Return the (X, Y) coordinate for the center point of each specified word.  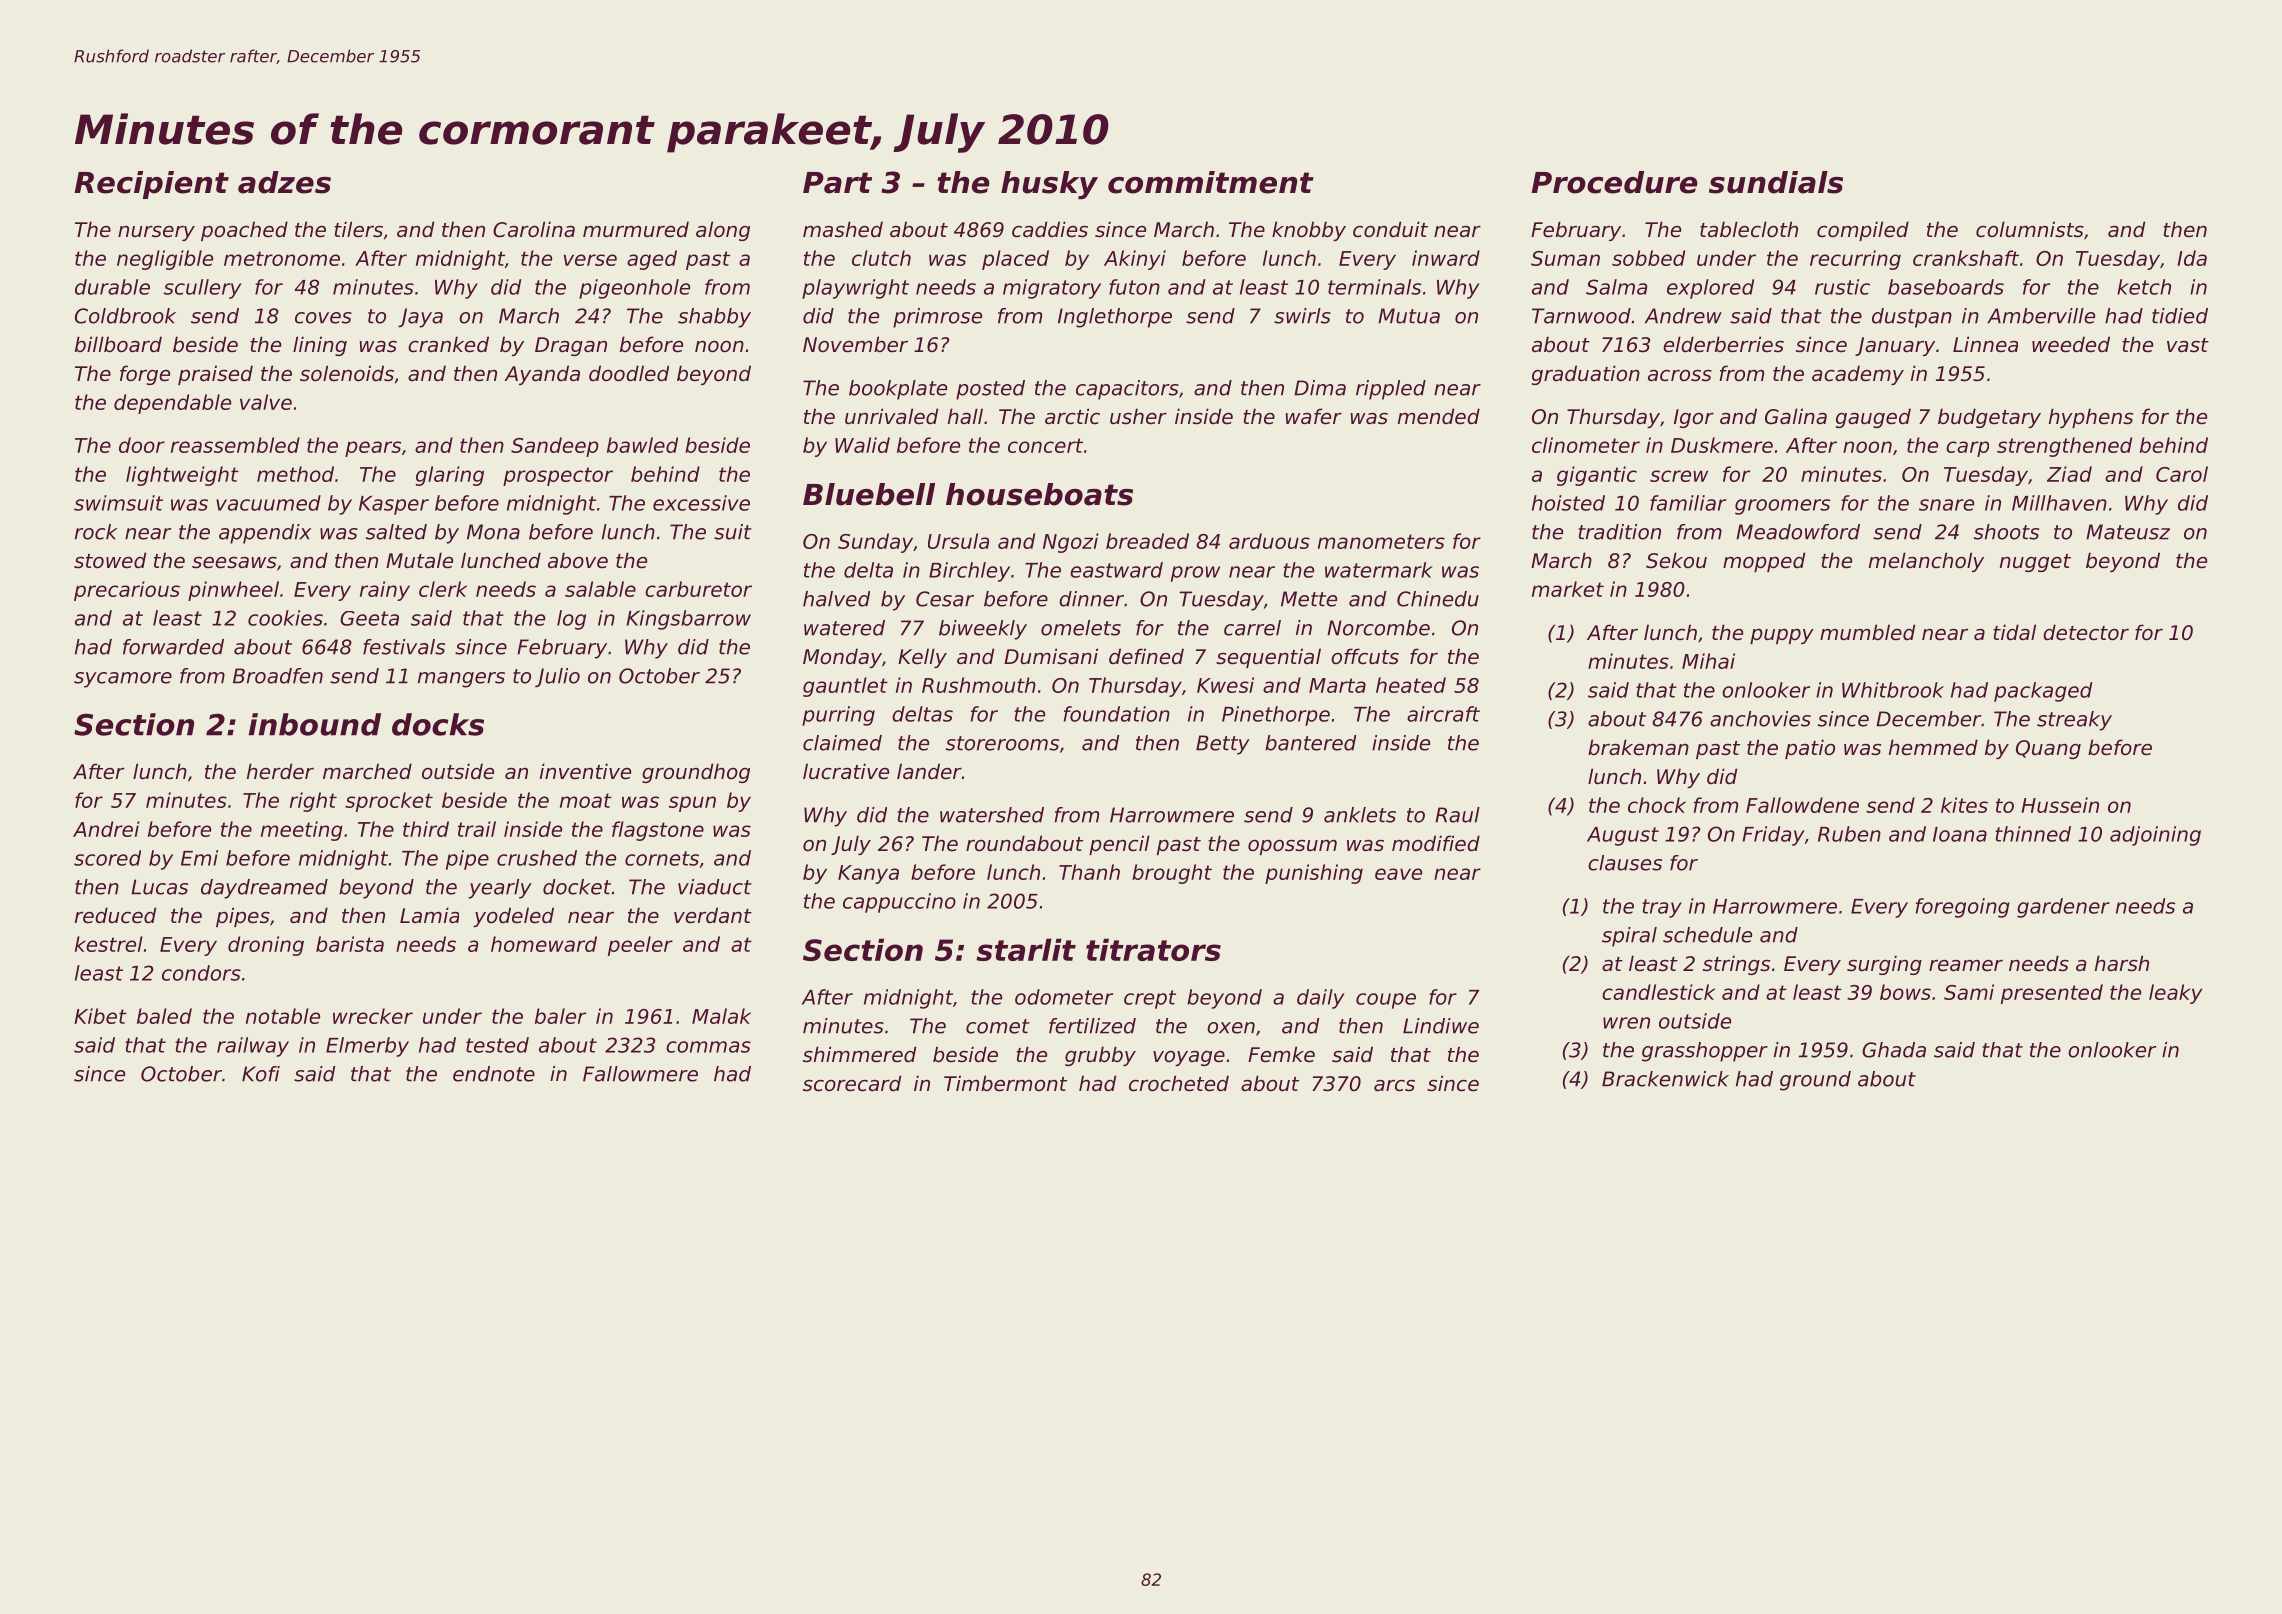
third (426, 829)
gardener (2063, 908)
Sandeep (555, 447)
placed (1015, 260)
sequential (1268, 658)
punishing (1314, 874)
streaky (2074, 721)
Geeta (369, 618)
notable (283, 1016)
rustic (1842, 287)
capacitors (1127, 390)
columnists (2030, 229)
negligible (165, 260)
